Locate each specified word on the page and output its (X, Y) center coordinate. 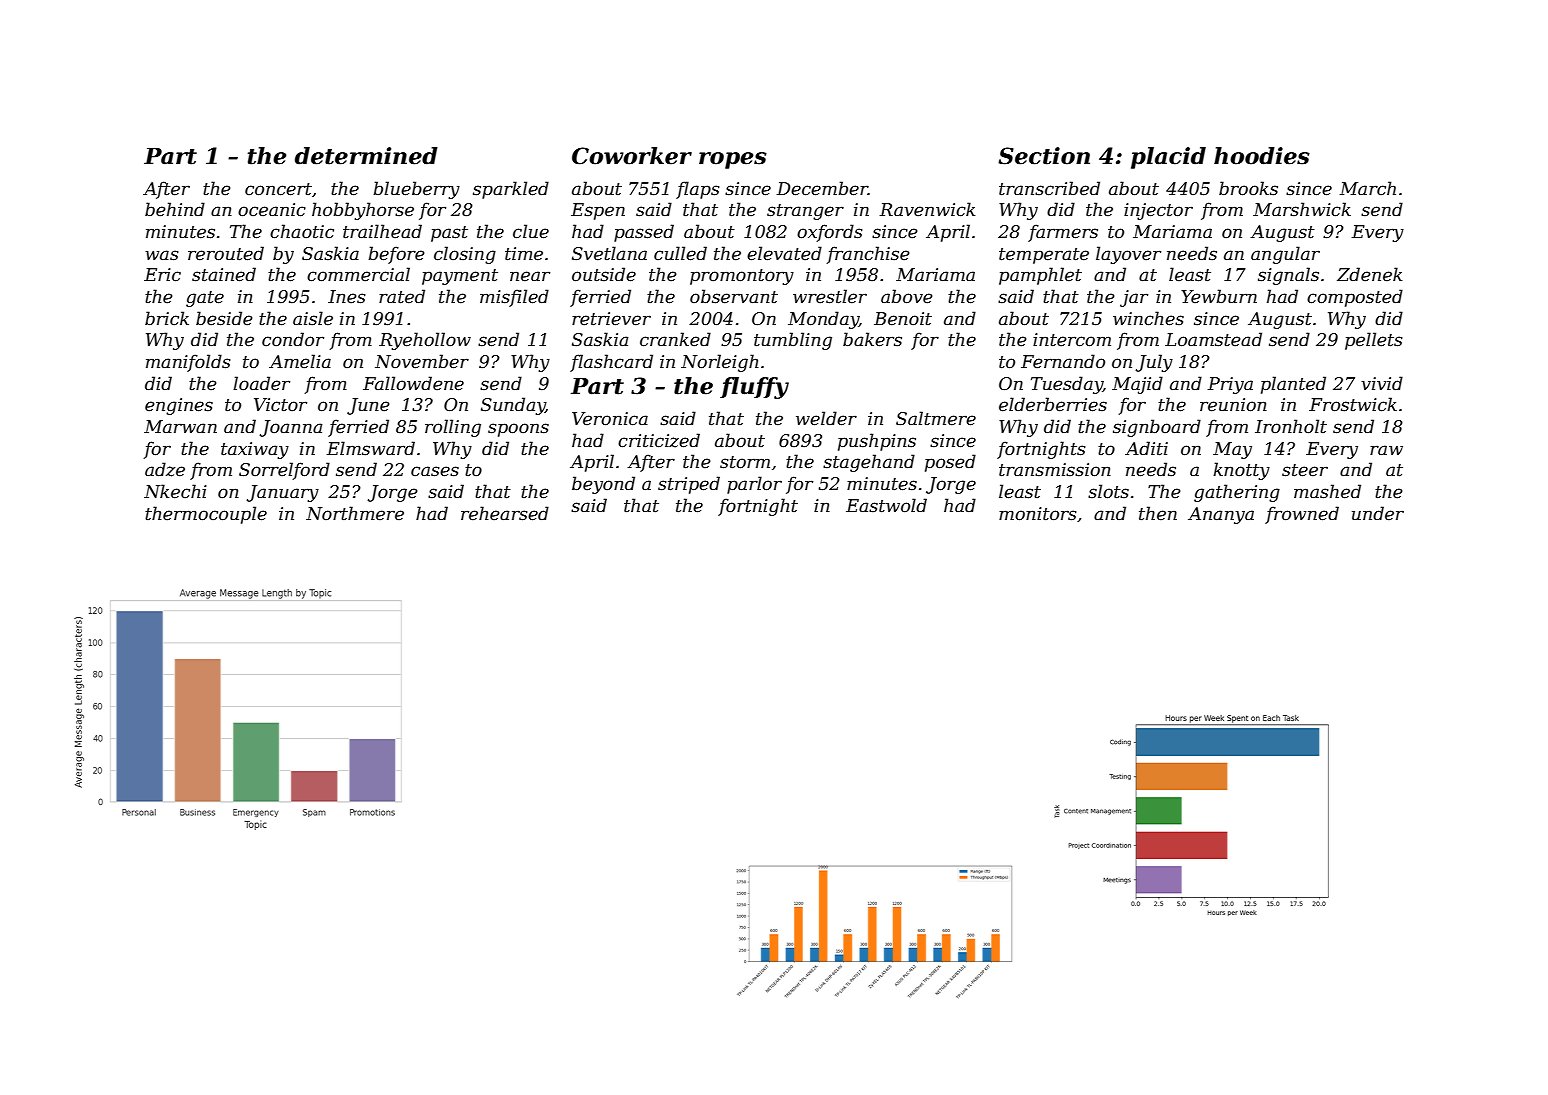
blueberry (416, 190)
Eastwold (886, 505)
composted (1355, 298)
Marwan (180, 426)
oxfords (830, 233)
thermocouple (206, 515)
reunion (1233, 405)
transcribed (1049, 188)
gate (205, 299)
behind (175, 209)
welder (826, 418)
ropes (733, 160)
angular (1285, 255)
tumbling (793, 341)
